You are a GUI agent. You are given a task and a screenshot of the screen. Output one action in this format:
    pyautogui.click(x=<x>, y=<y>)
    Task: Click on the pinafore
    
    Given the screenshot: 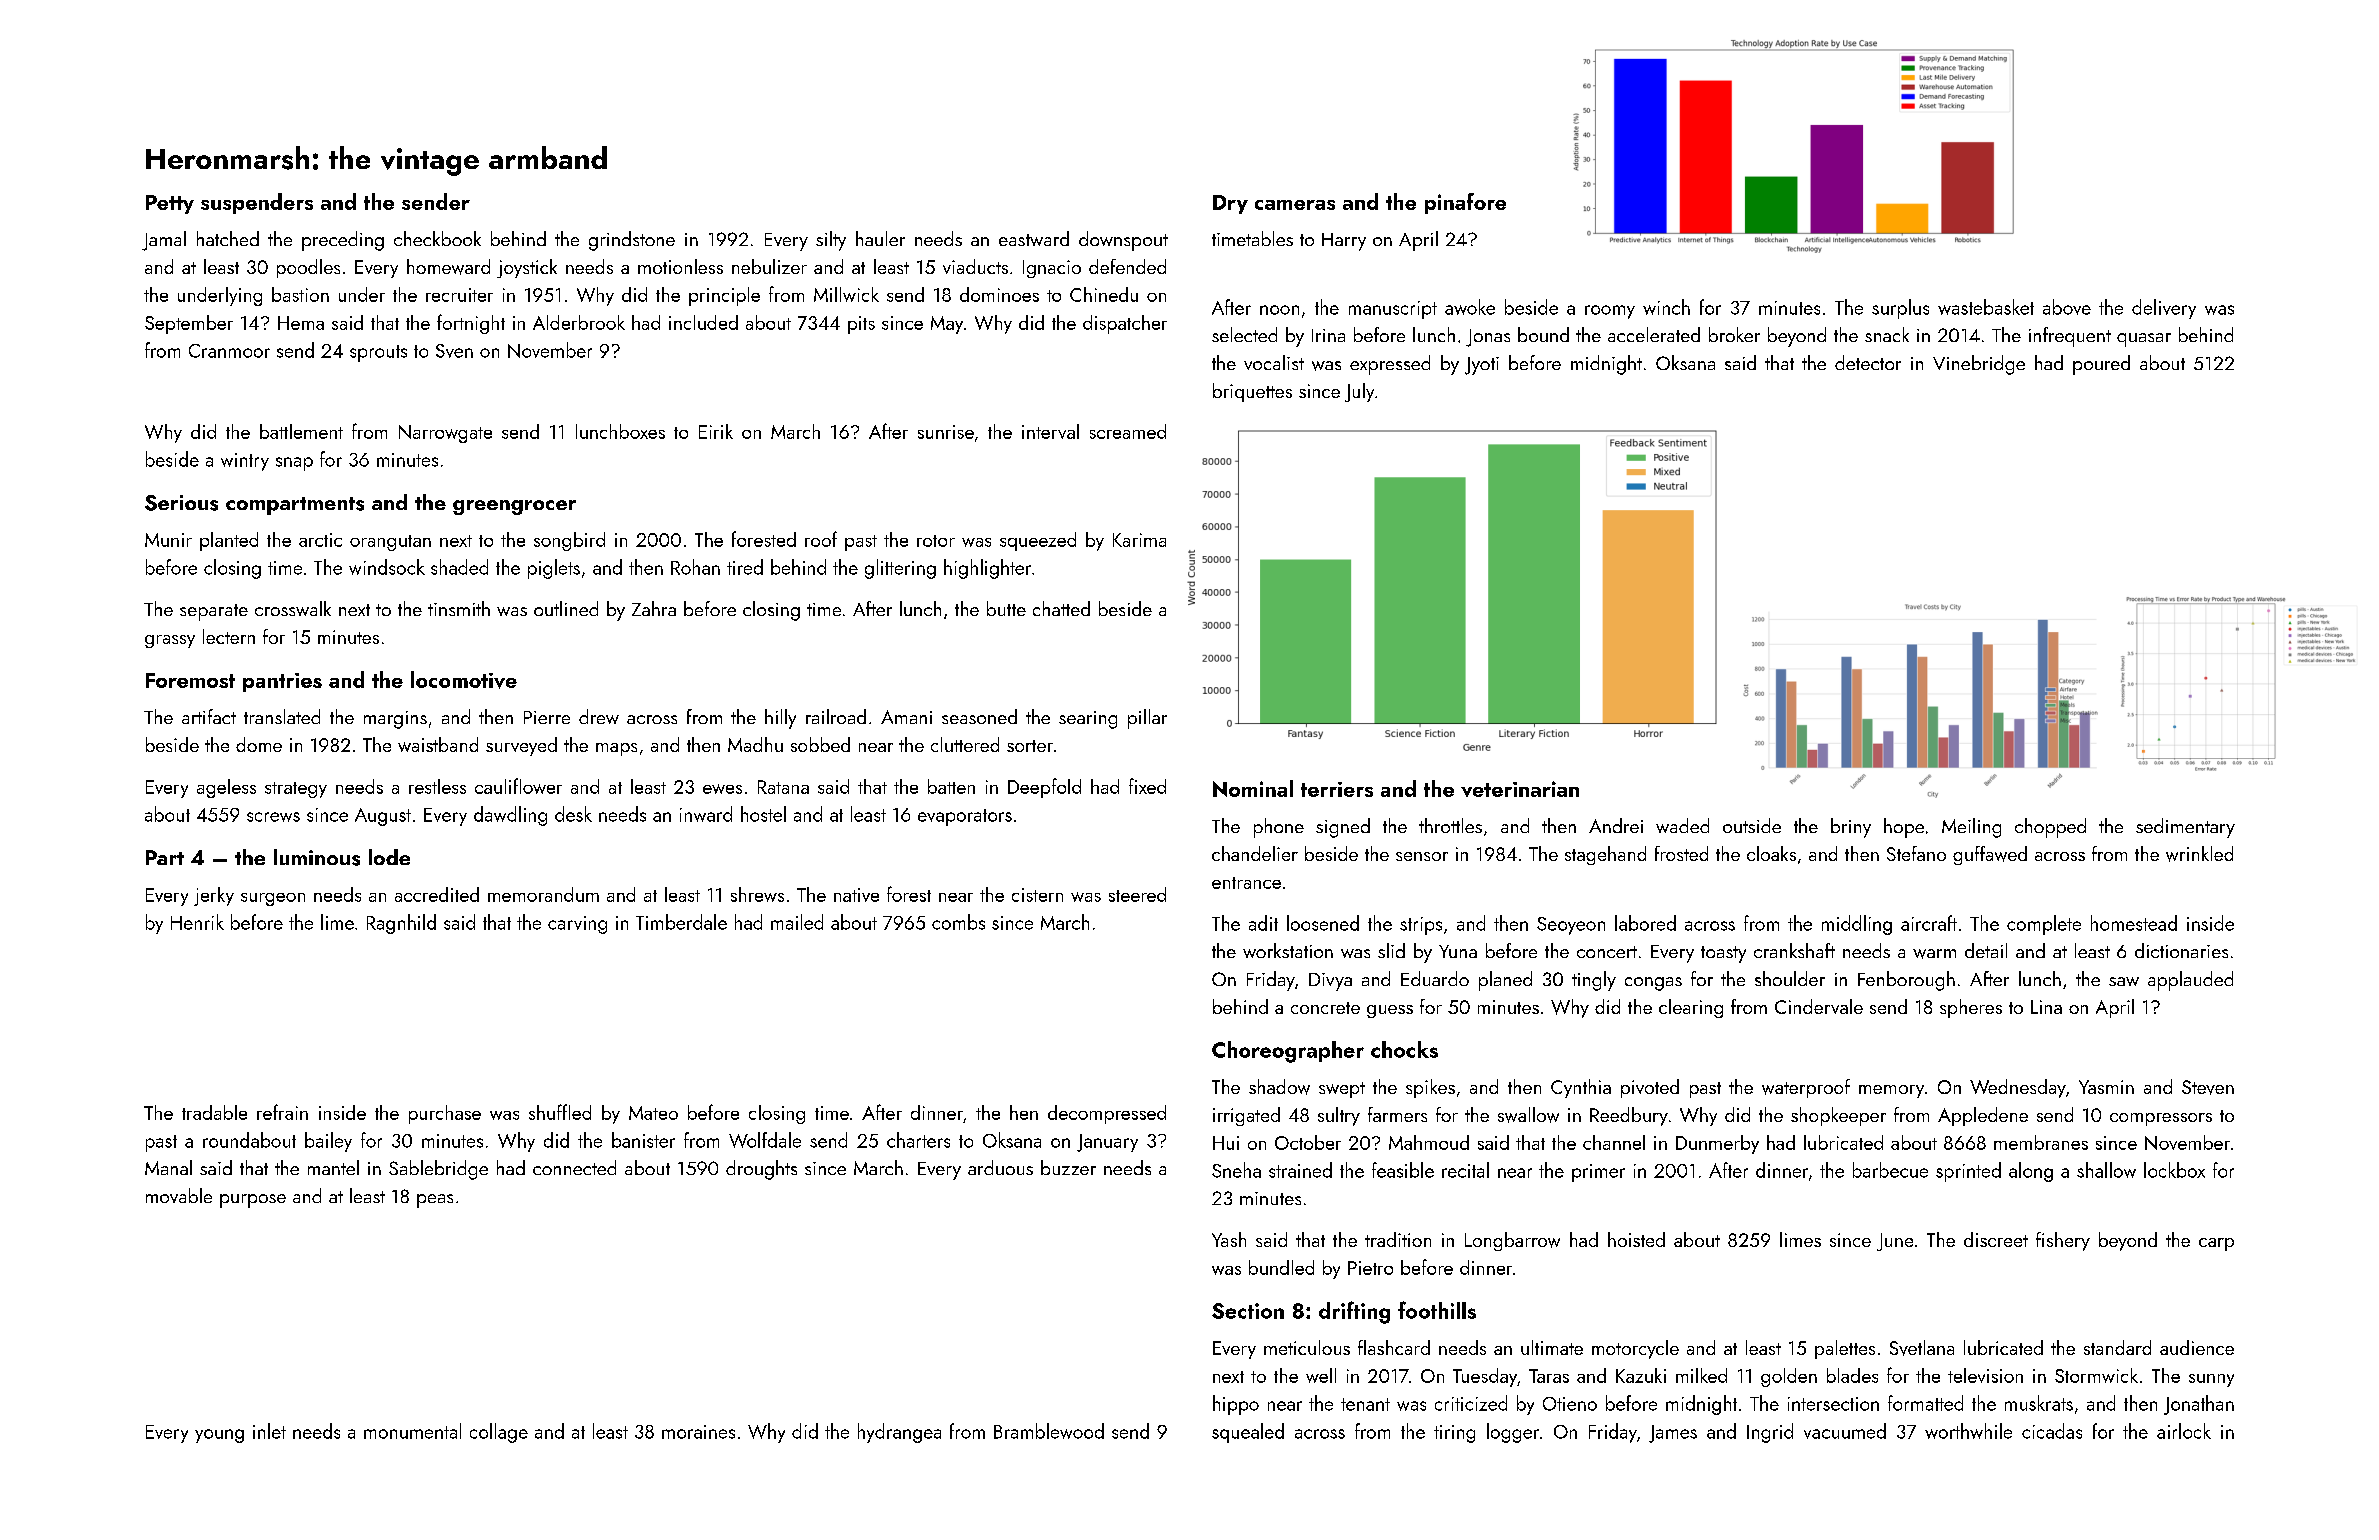 What is the action you would take?
    pyautogui.click(x=1465, y=203)
